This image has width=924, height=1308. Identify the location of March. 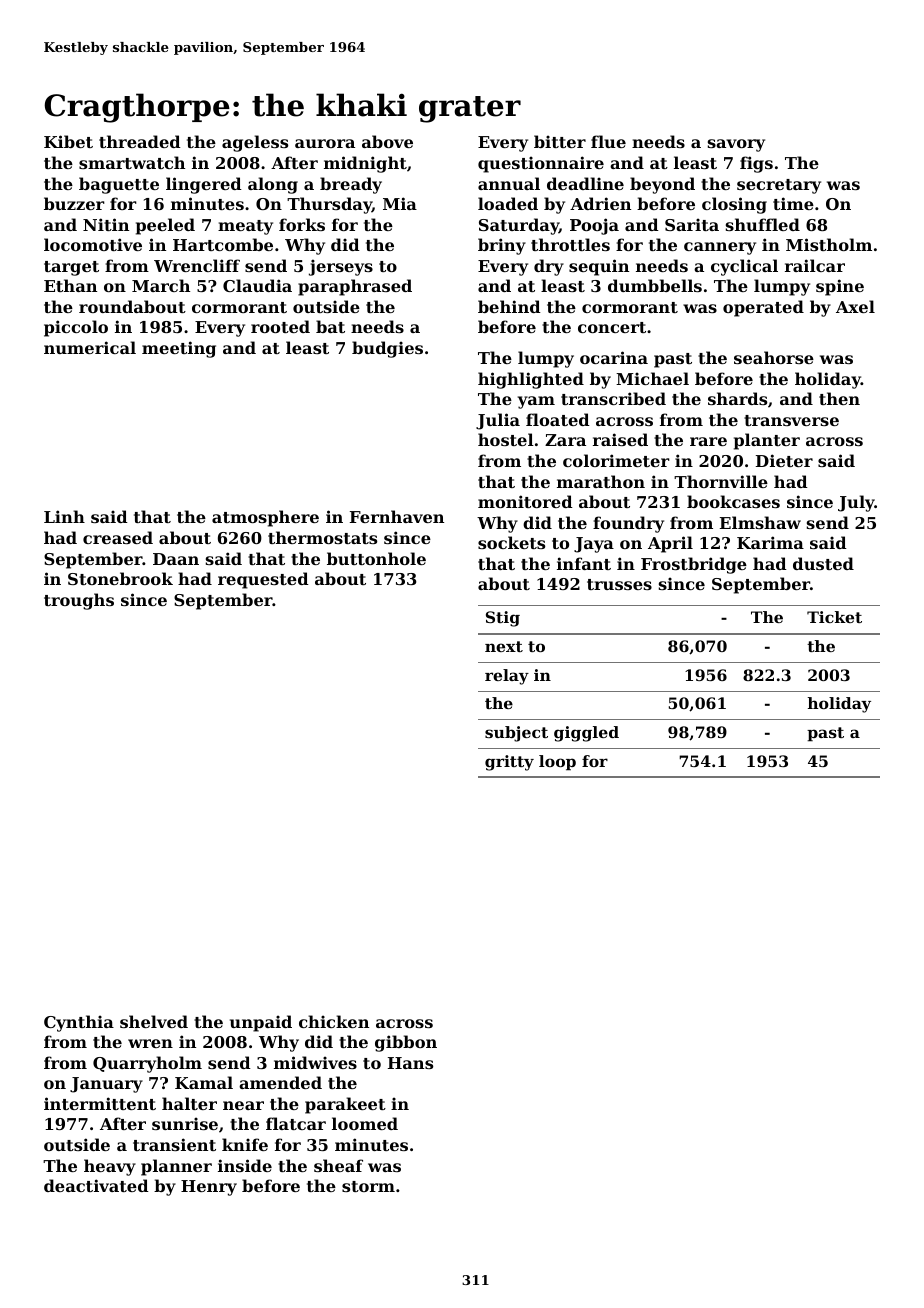
(161, 285).
